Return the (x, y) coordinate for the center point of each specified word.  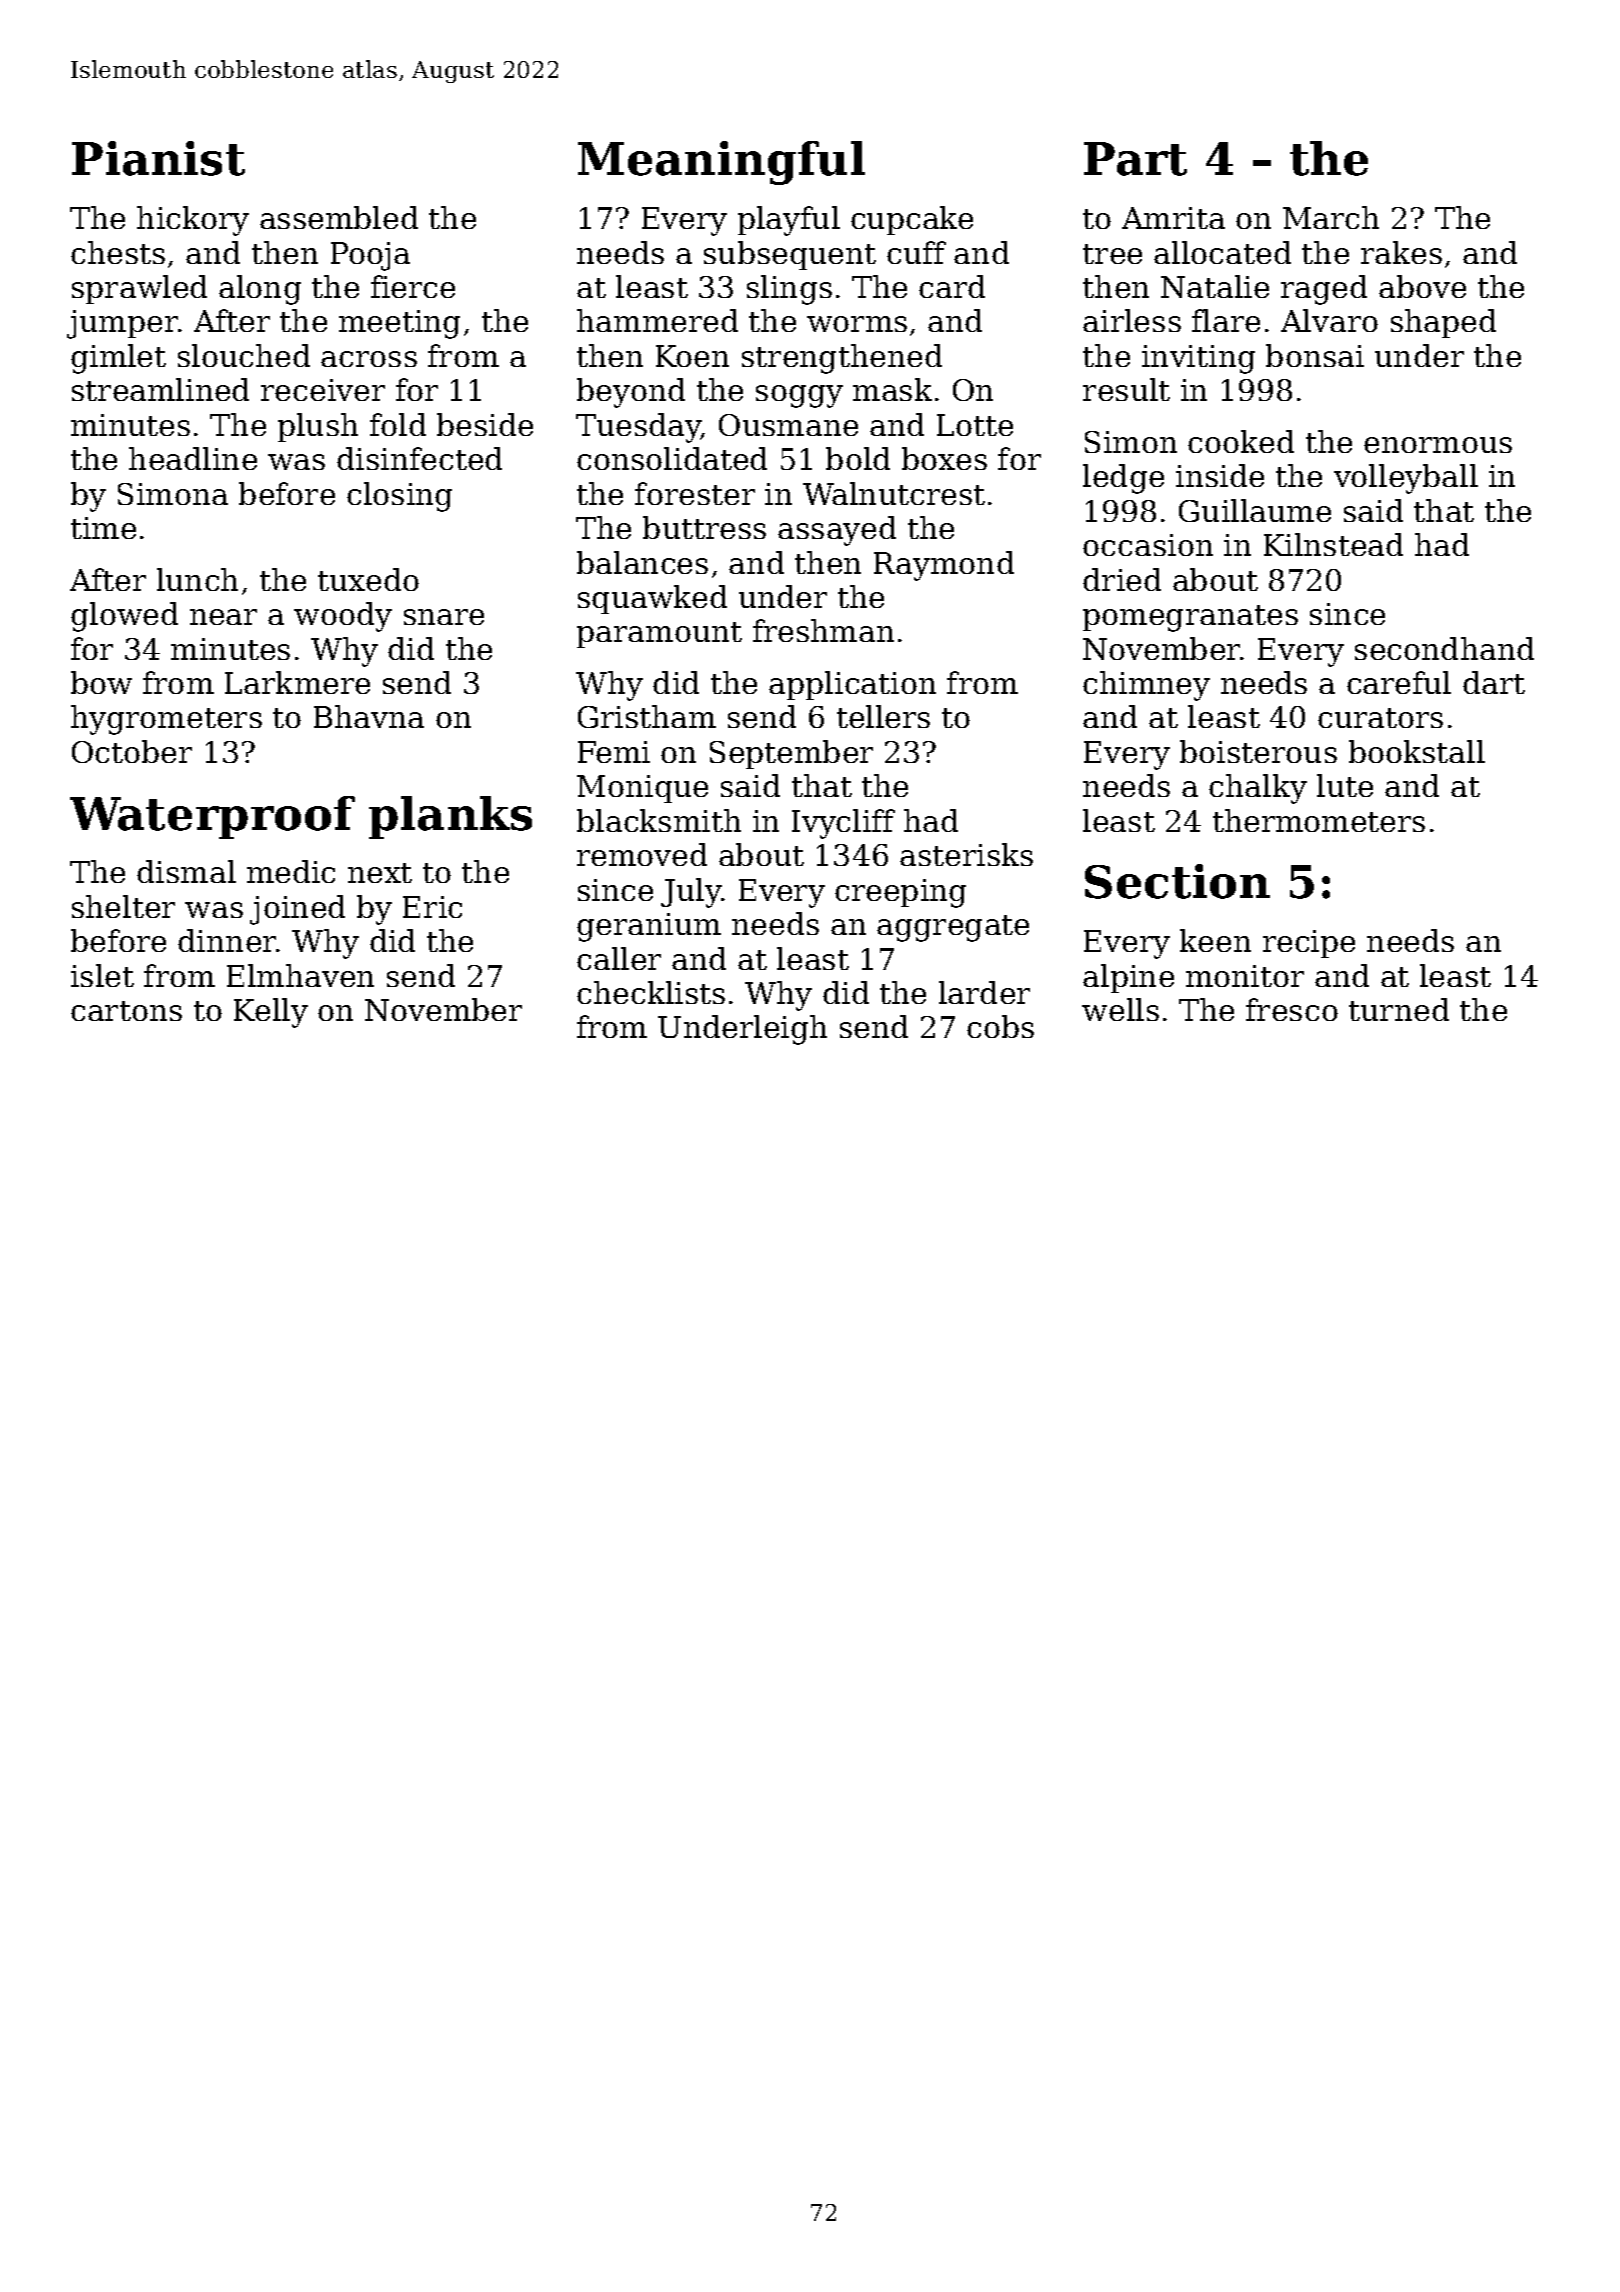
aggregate (953, 928)
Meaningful (721, 163)
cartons (126, 1011)
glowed (124, 617)
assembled (339, 217)
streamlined (160, 389)
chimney (1146, 686)
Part (1135, 159)
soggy (799, 396)
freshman (823, 630)
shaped (1443, 323)
